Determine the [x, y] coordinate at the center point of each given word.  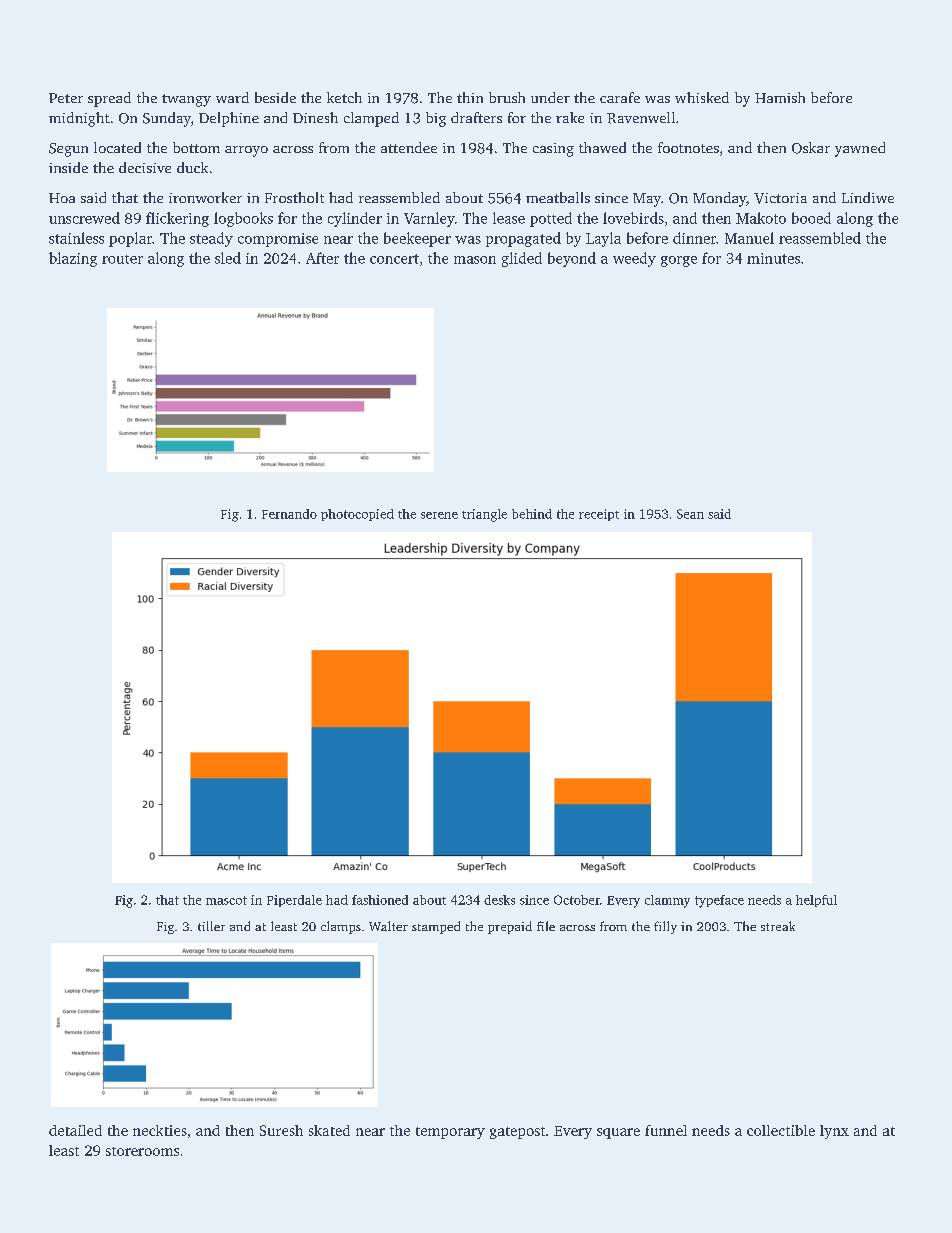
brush [507, 97]
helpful [816, 901]
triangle [484, 515]
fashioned [380, 900]
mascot [226, 900]
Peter [66, 98]
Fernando [289, 514]
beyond [572, 259]
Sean [690, 514]
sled [228, 258]
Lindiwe [868, 197]
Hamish [780, 97]
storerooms [142, 1151]
